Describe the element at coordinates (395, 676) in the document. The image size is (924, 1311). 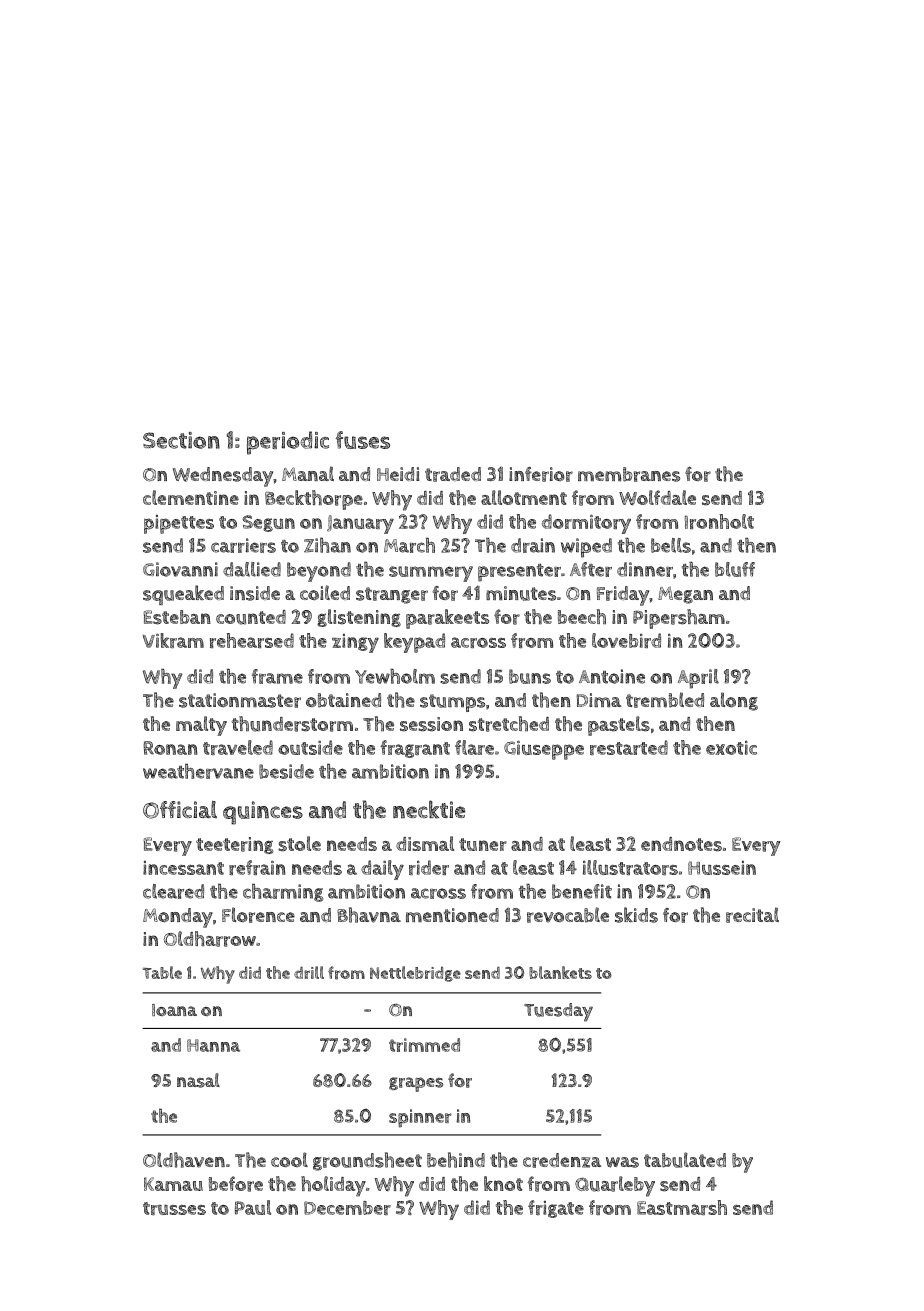
I see `Yewholm` at that location.
